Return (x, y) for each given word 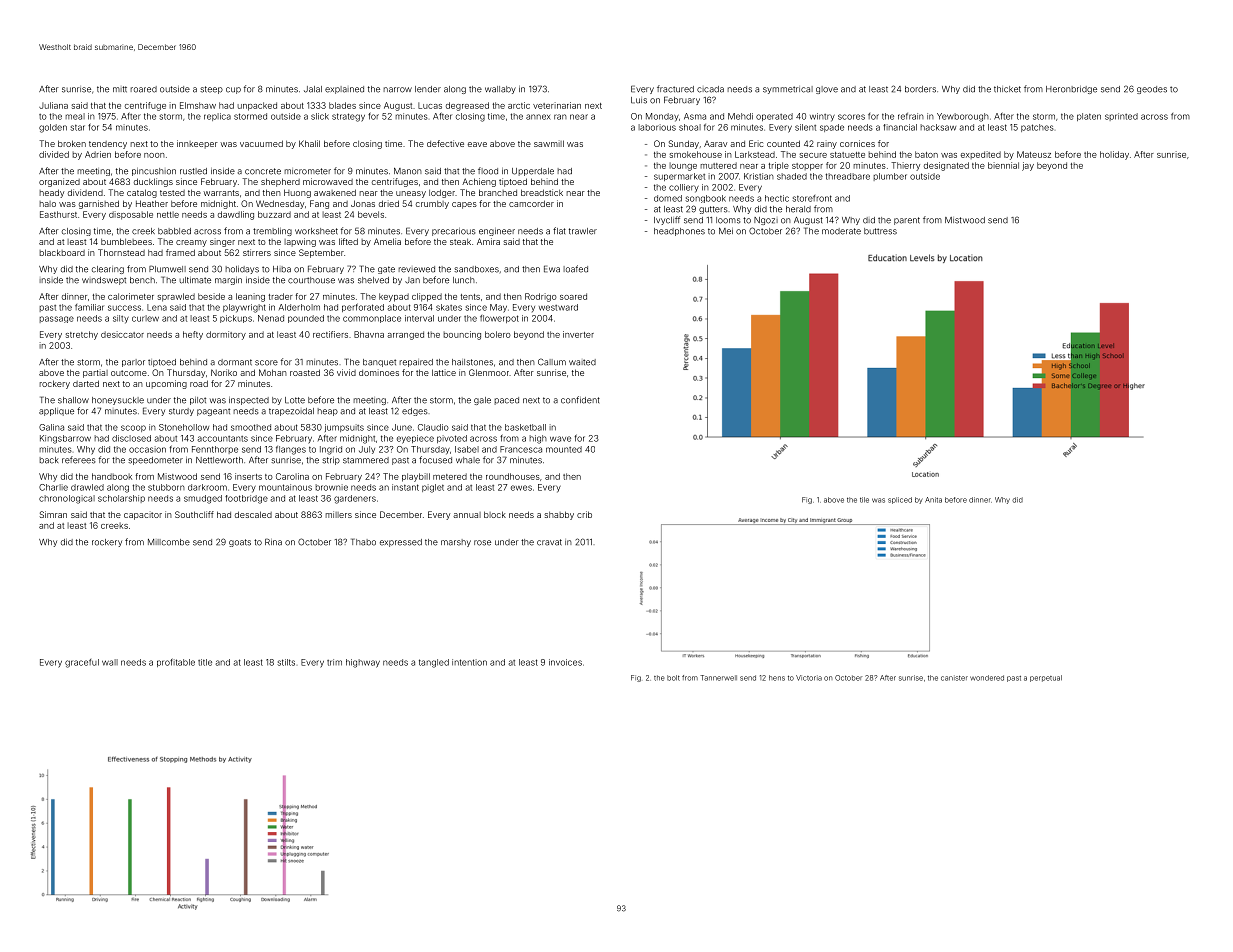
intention (469, 662)
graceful (82, 663)
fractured (675, 89)
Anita (933, 500)
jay (1028, 166)
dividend (85, 192)
